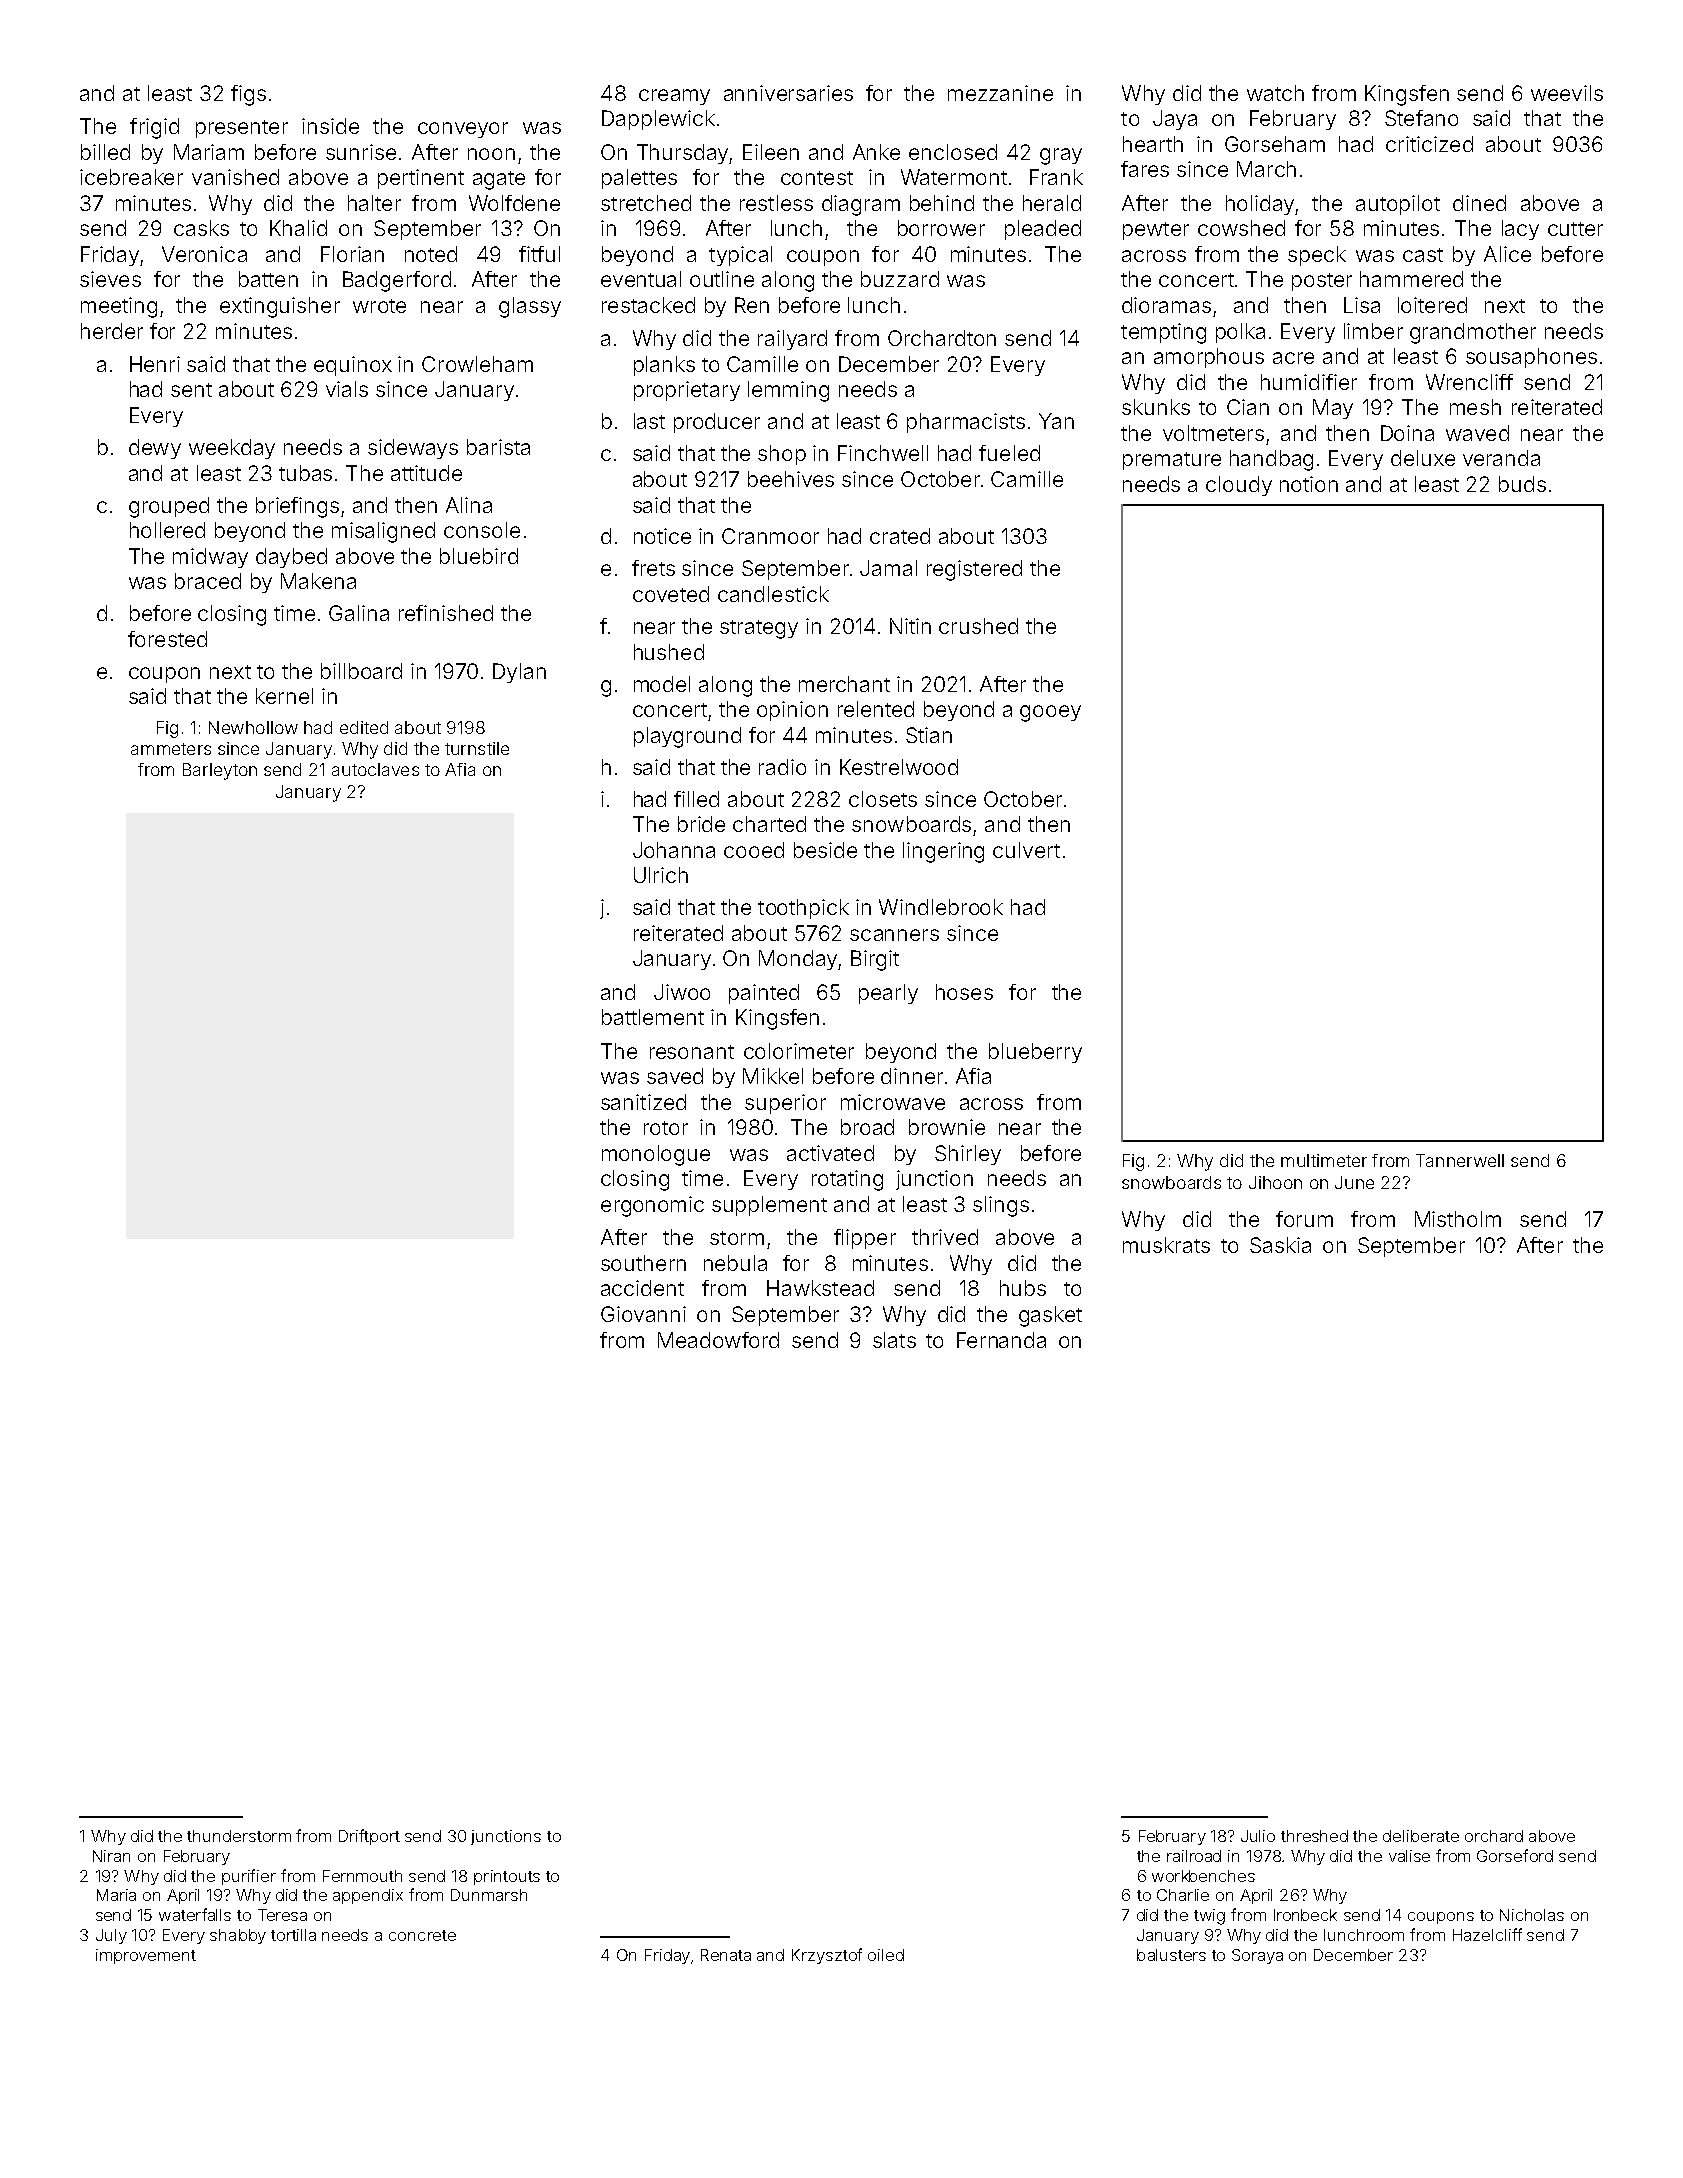  Describe the element at coordinates (643, 1314) in the image. I see `Giovanni` at that location.
